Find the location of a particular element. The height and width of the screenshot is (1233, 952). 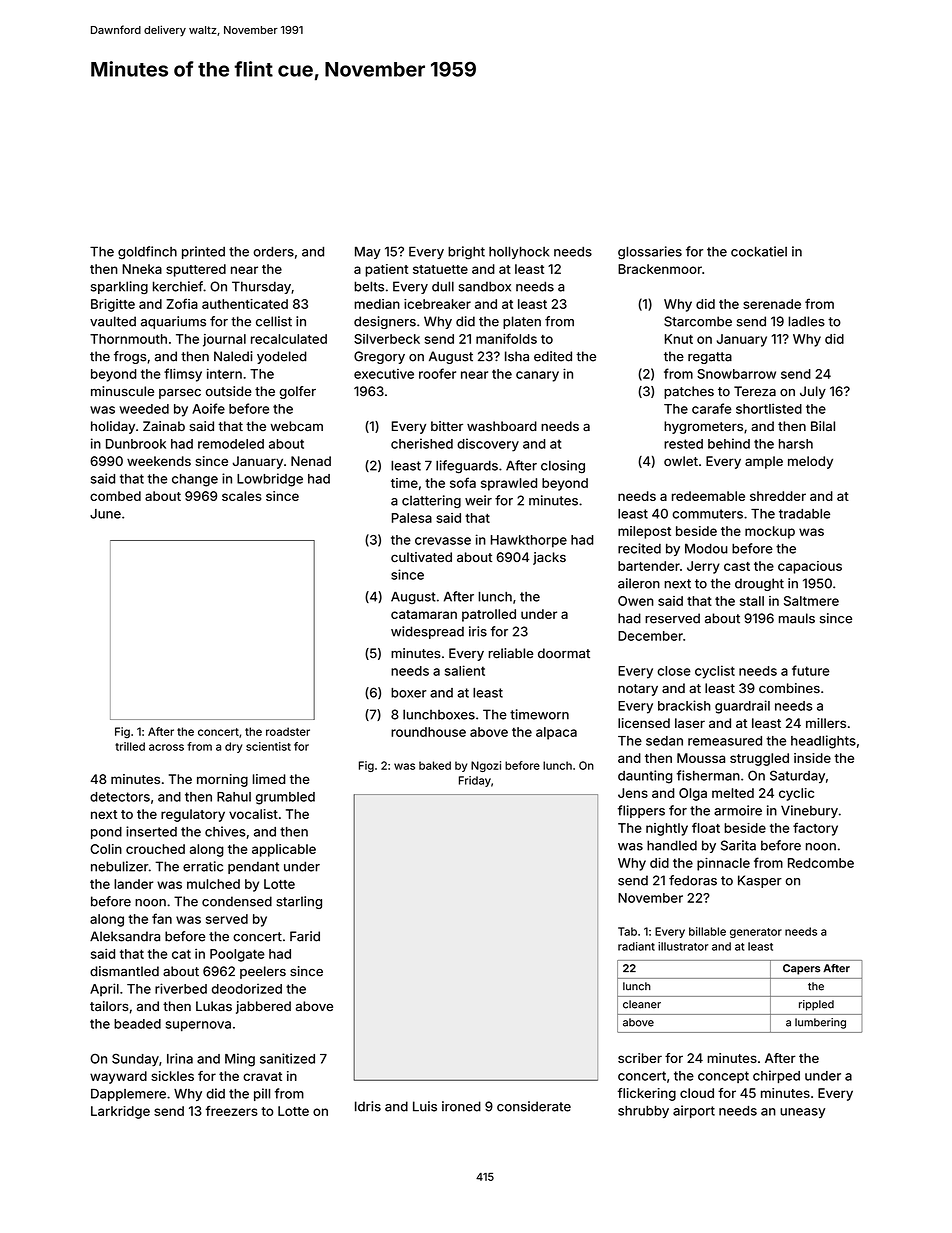

freezers is located at coordinates (232, 1111).
